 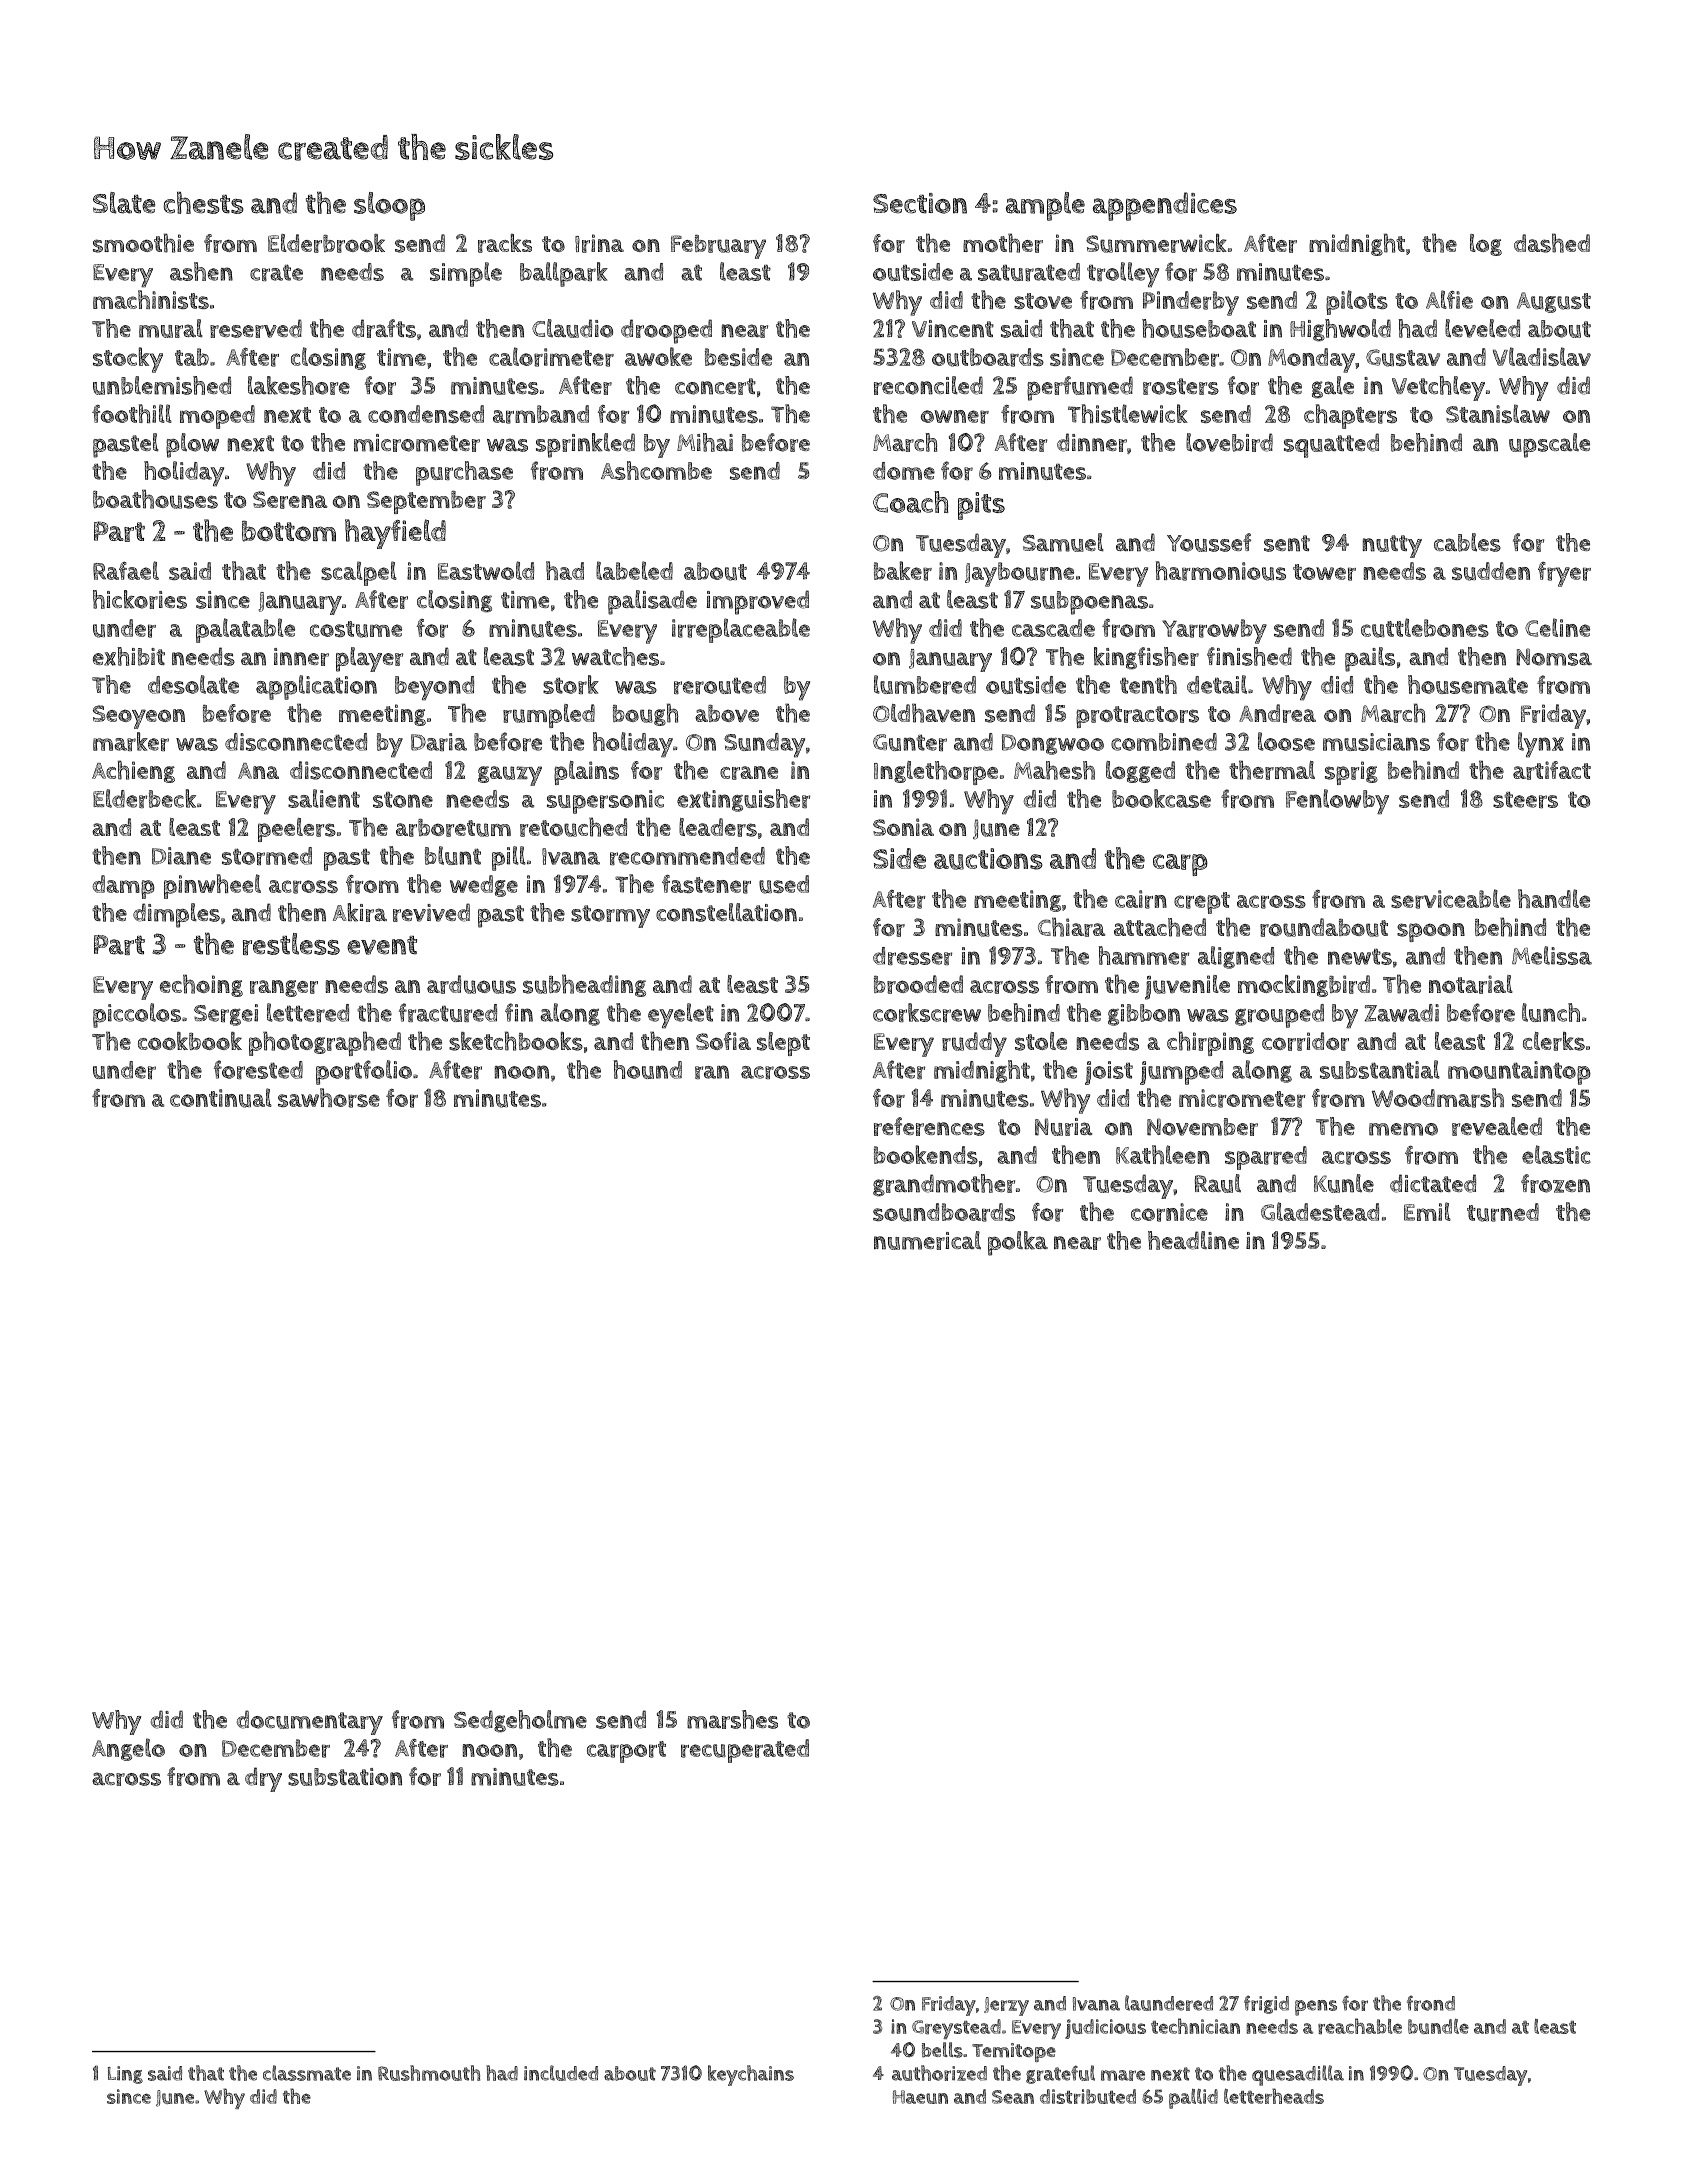 What do you see at coordinates (656, 470) in the image?
I see `Ashcombe` at bounding box center [656, 470].
